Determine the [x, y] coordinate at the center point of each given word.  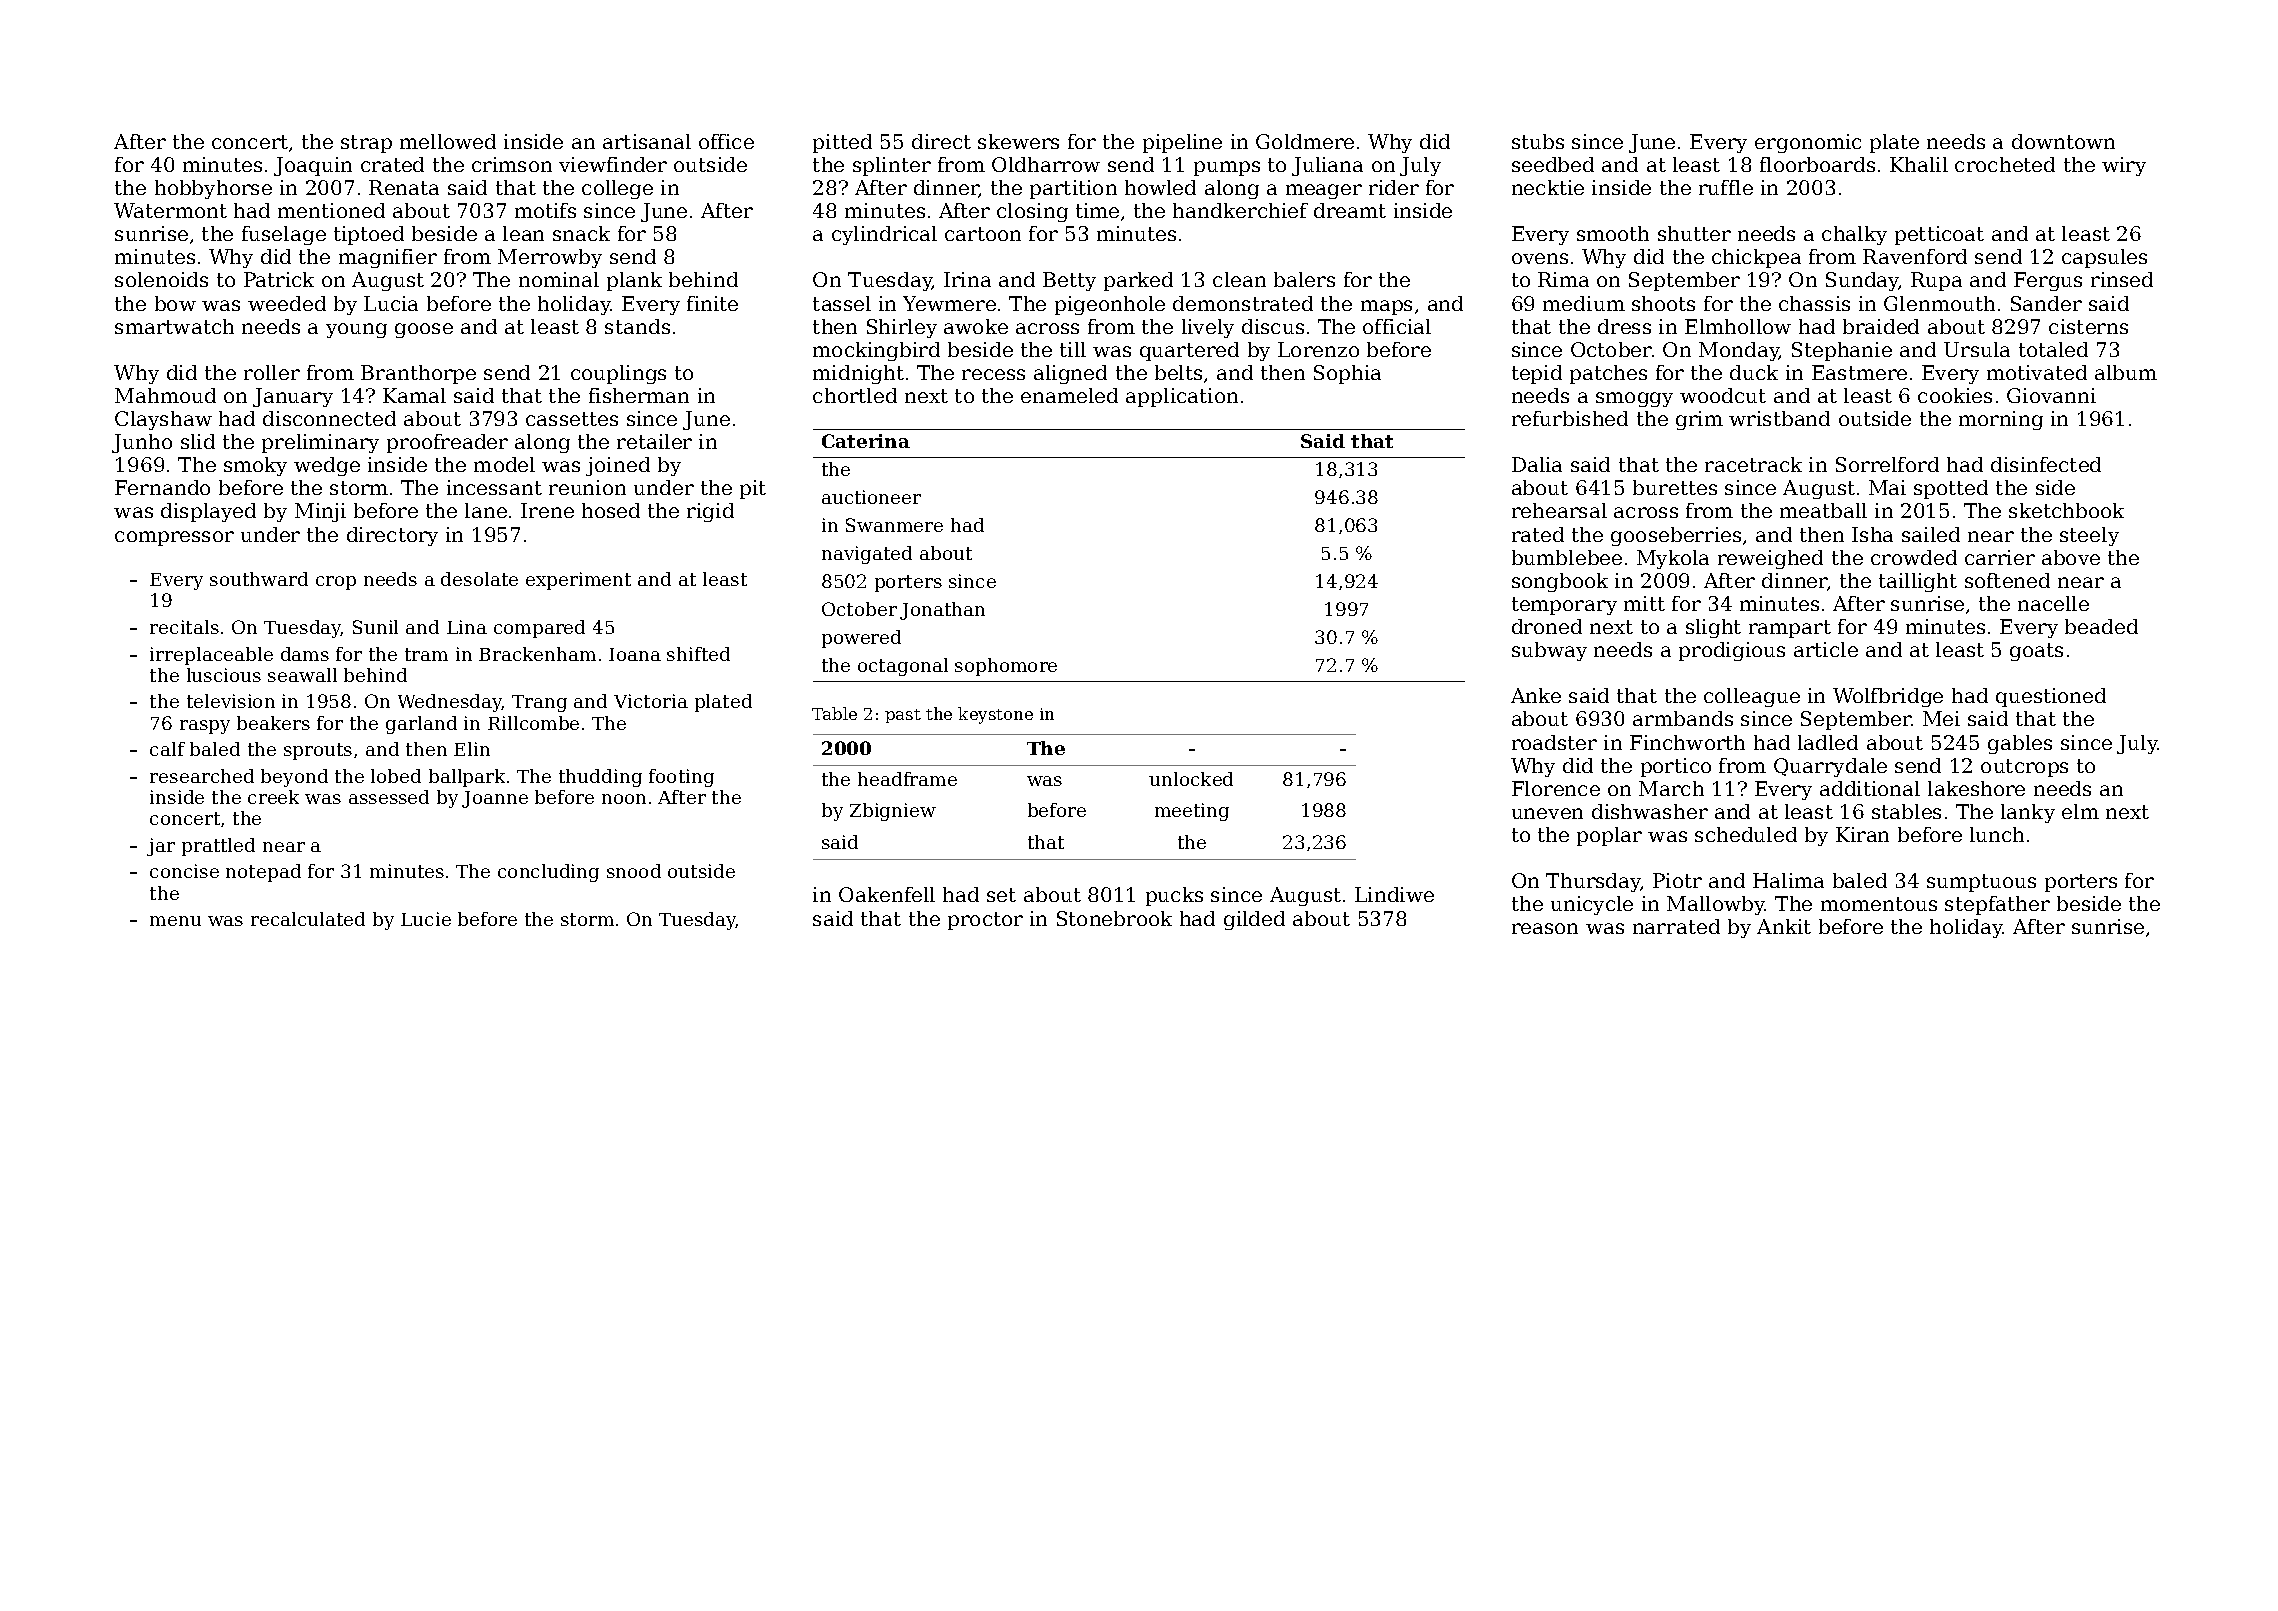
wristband [1779, 418]
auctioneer [871, 497]
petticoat [1939, 235]
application [1182, 397]
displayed [208, 512]
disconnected [329, 418]
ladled [1828, 742]
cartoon [983, 234]
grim [1699, 420]
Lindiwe [1394, 894]
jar [161, 847]
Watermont [170, 210]
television [231, 701]
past [903, 716]
